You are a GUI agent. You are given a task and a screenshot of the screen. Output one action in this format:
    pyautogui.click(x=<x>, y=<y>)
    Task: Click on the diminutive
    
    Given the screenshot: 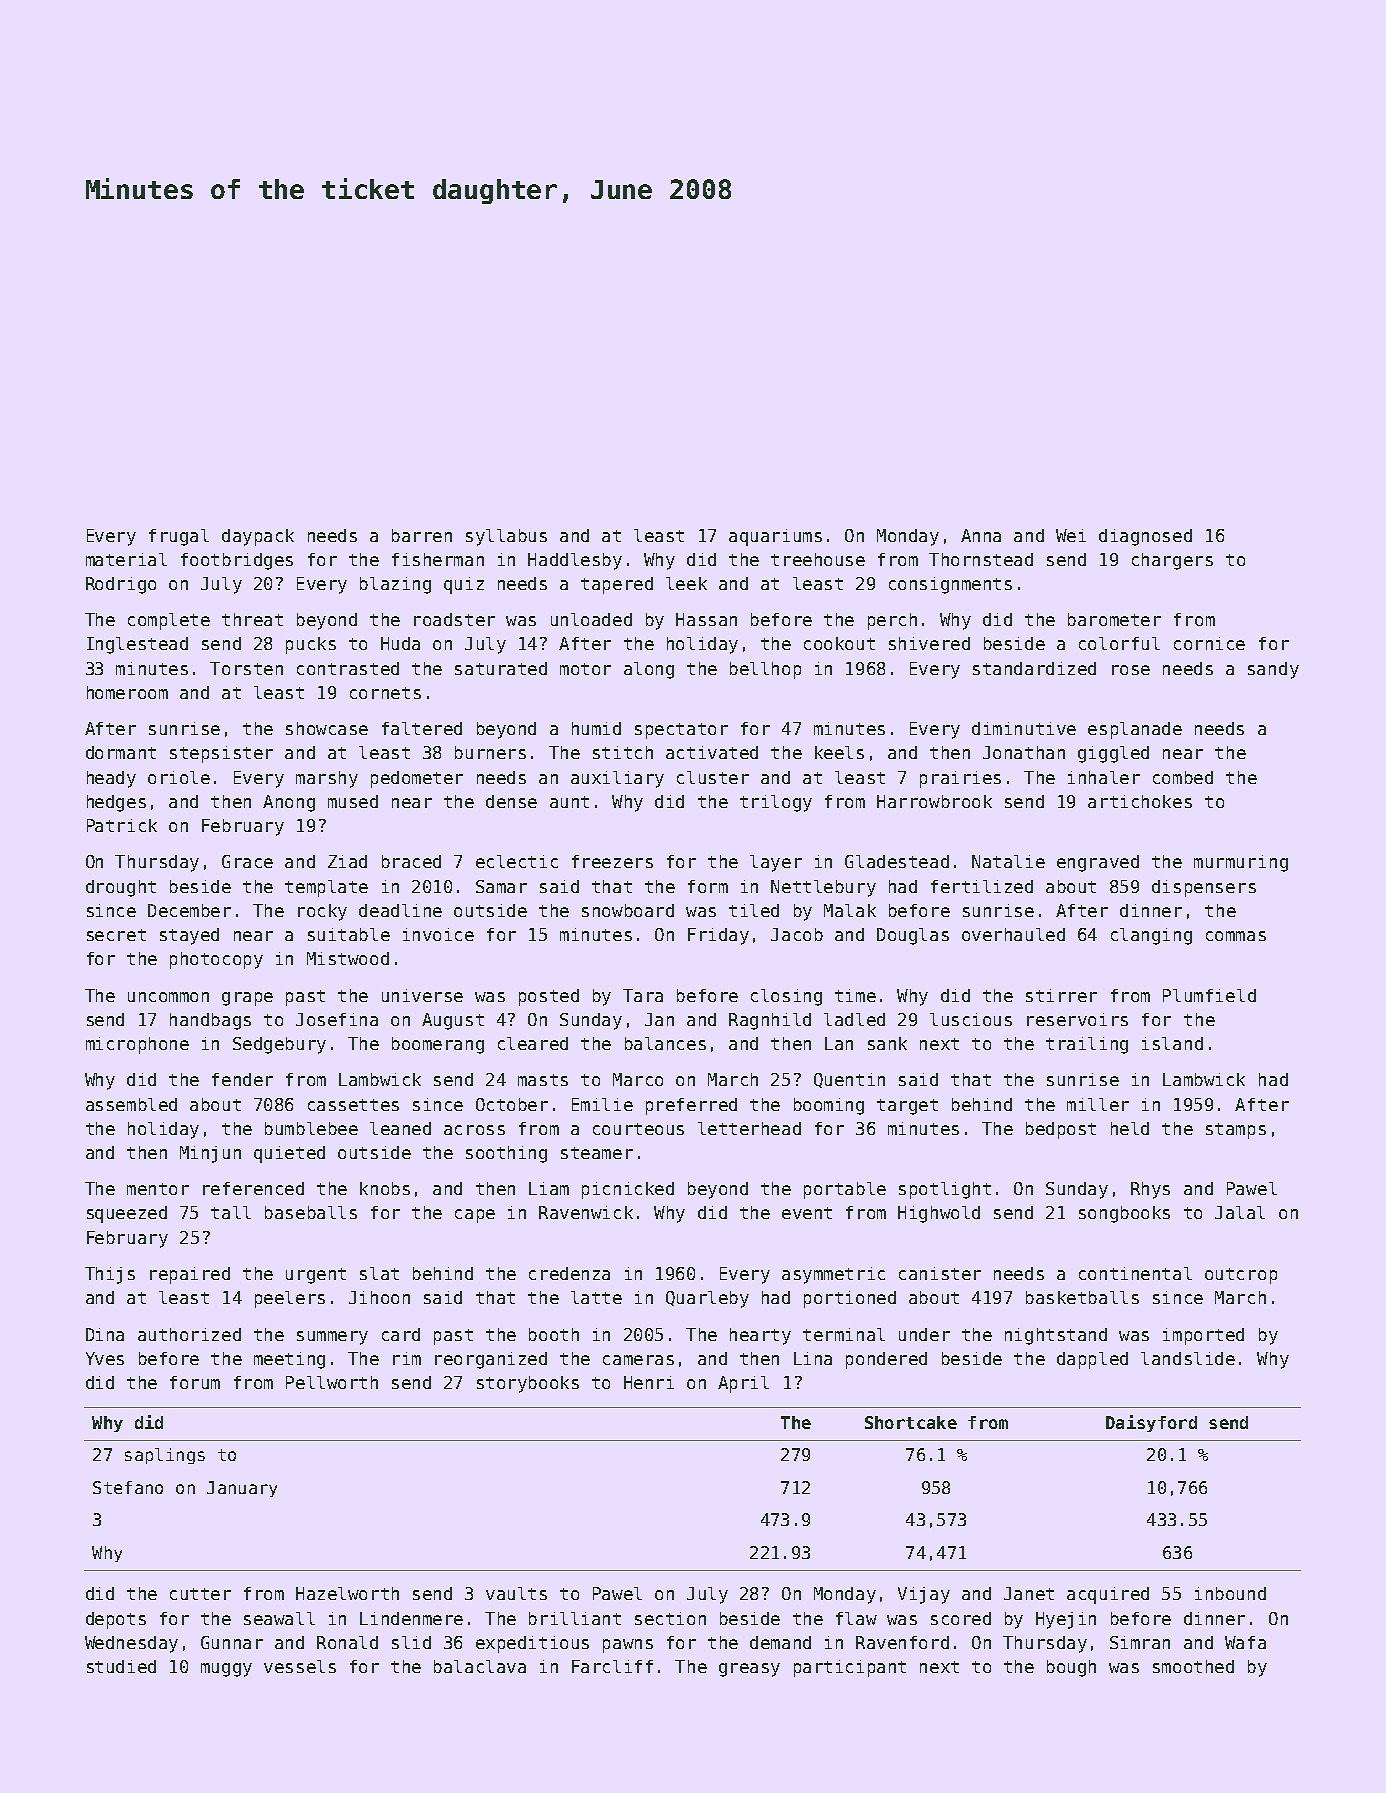 What is the action you would take?
    pyautogui.click(x=1024, y=728)
